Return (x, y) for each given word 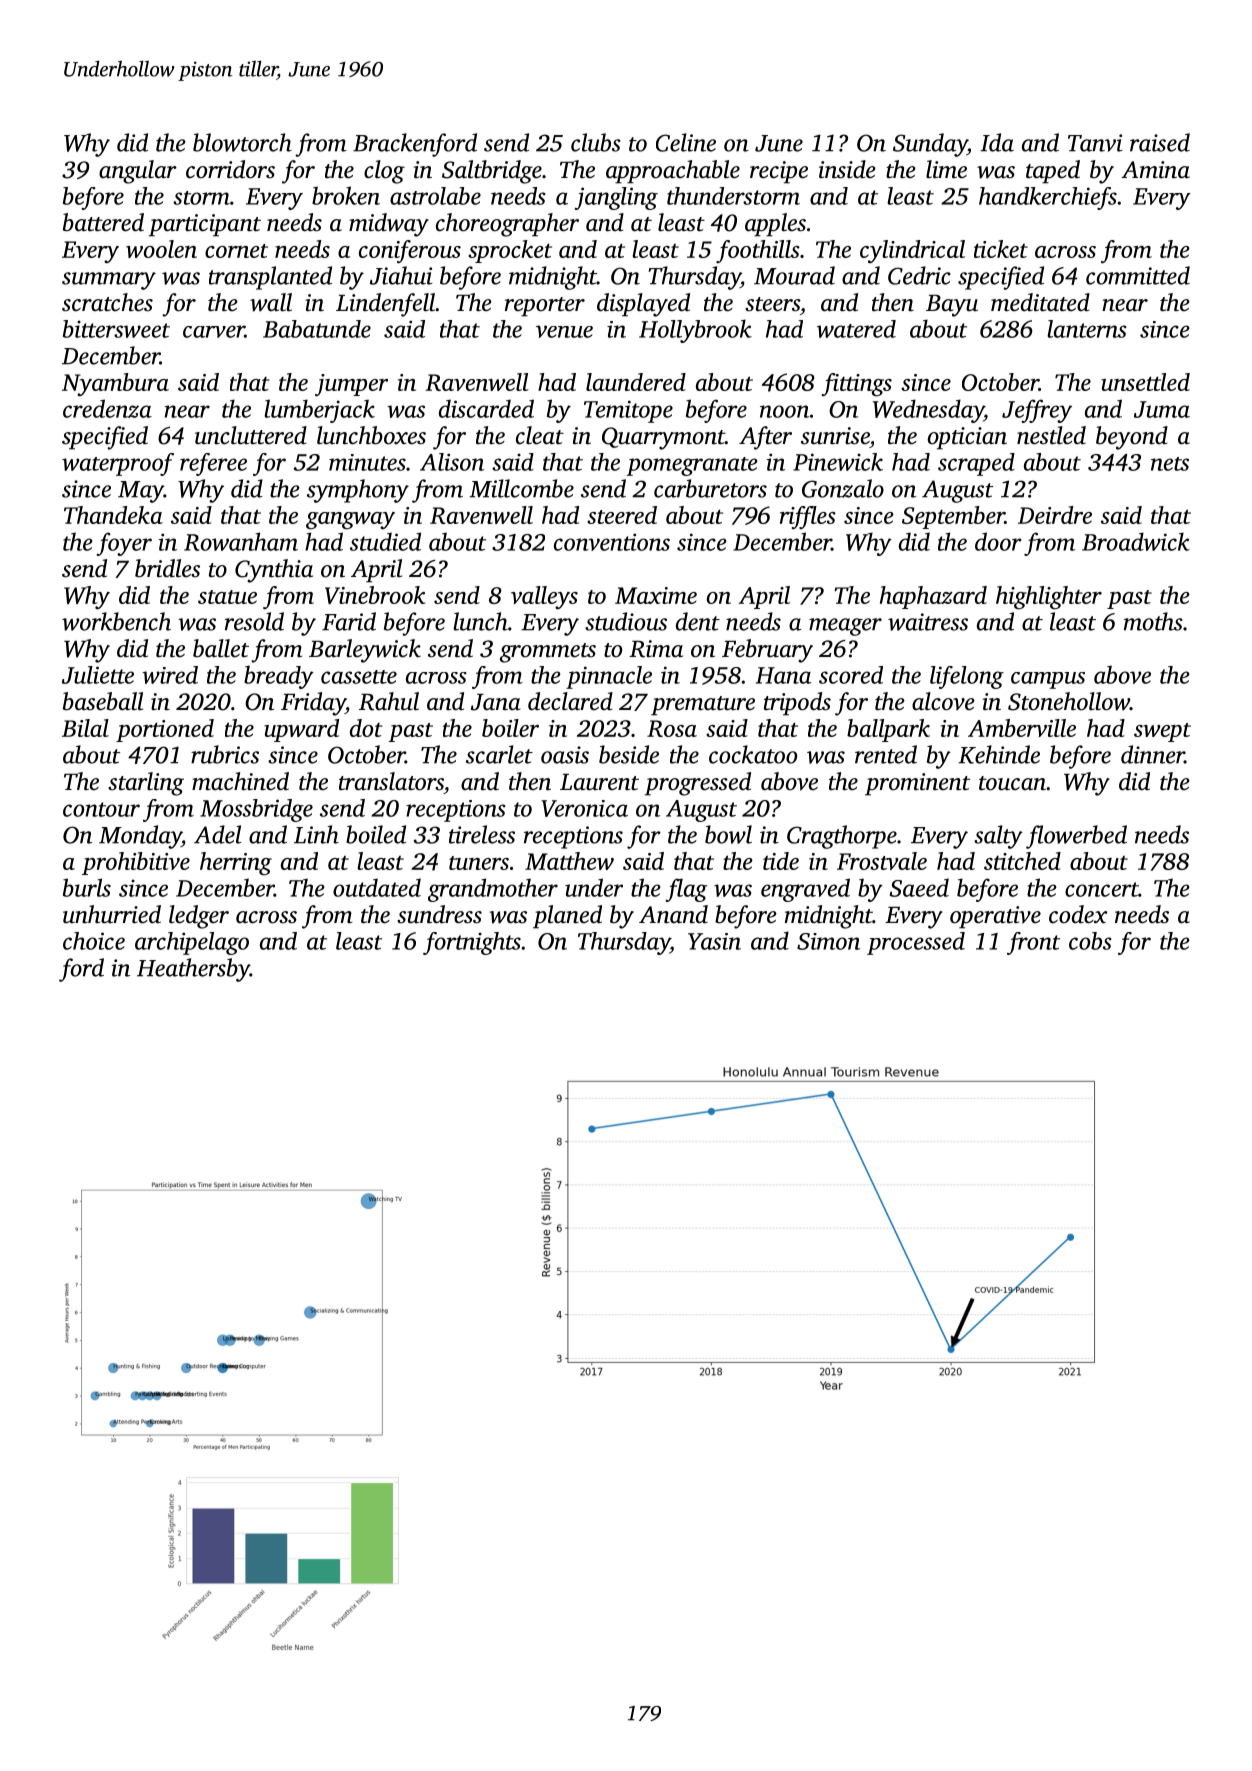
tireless (482, 834)
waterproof (118, 464)
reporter (545, 307)
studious (626, 621)
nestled (1051, 435)
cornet (236, 251)
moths (1153, 621)
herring (236, 863)
